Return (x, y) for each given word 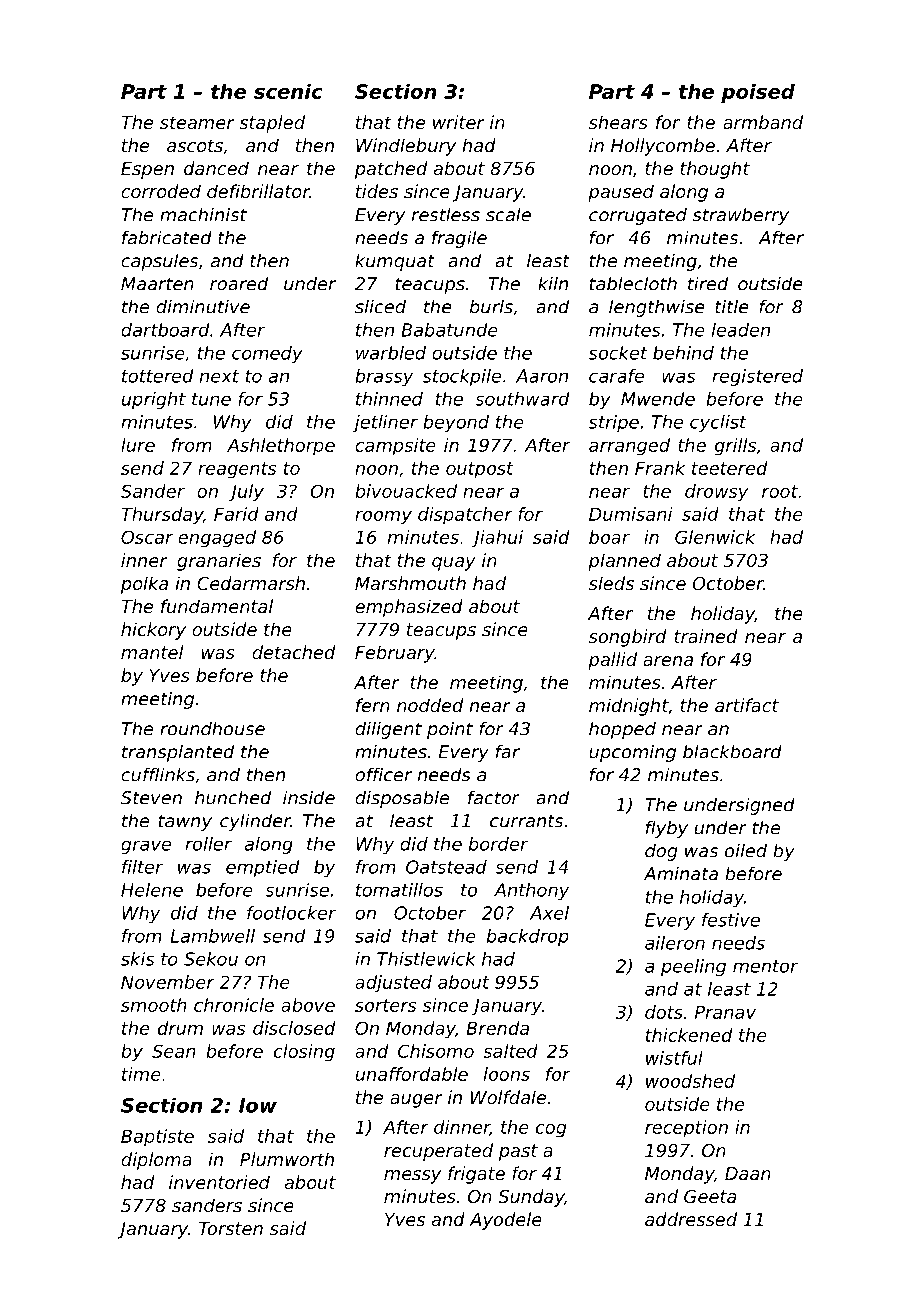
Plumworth (287, 1159)
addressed (691, 1219)
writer (459, 122)
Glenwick (715, 537)
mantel (152, 652)
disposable (402, 799)
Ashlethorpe (281, 447)
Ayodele (505, 1221)
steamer (197, 122)
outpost (480, 470)
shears (618, 122)
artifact (747, 705)
